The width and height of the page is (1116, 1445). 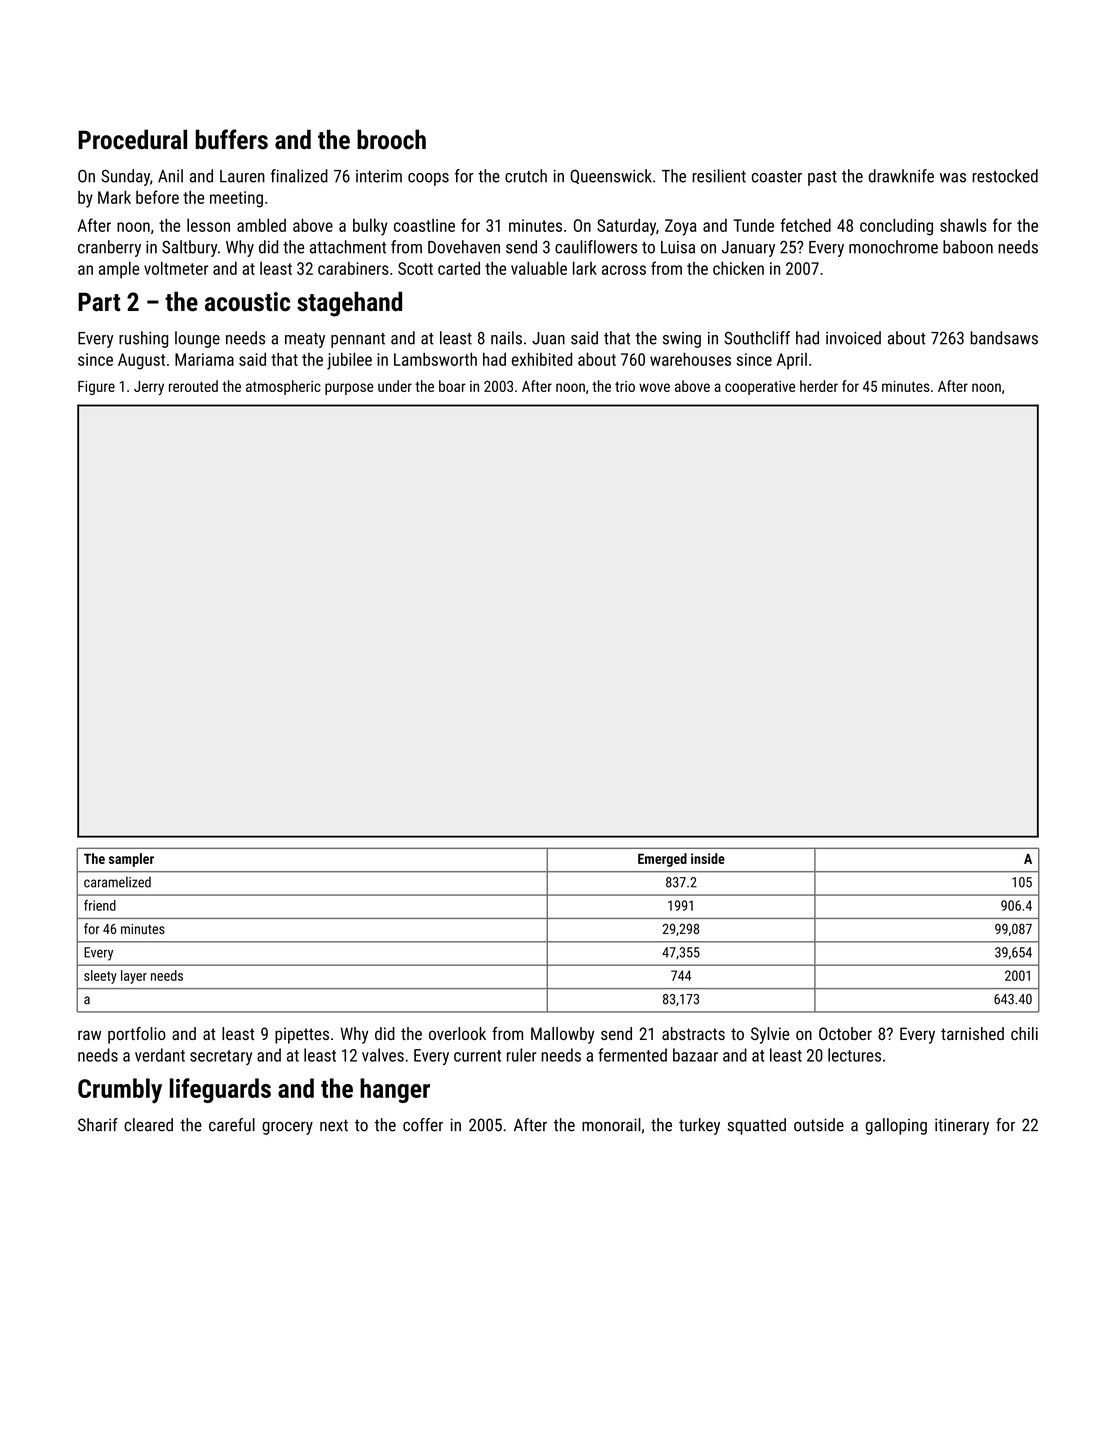 I want to click on inside, so click(x=708, y=858).
